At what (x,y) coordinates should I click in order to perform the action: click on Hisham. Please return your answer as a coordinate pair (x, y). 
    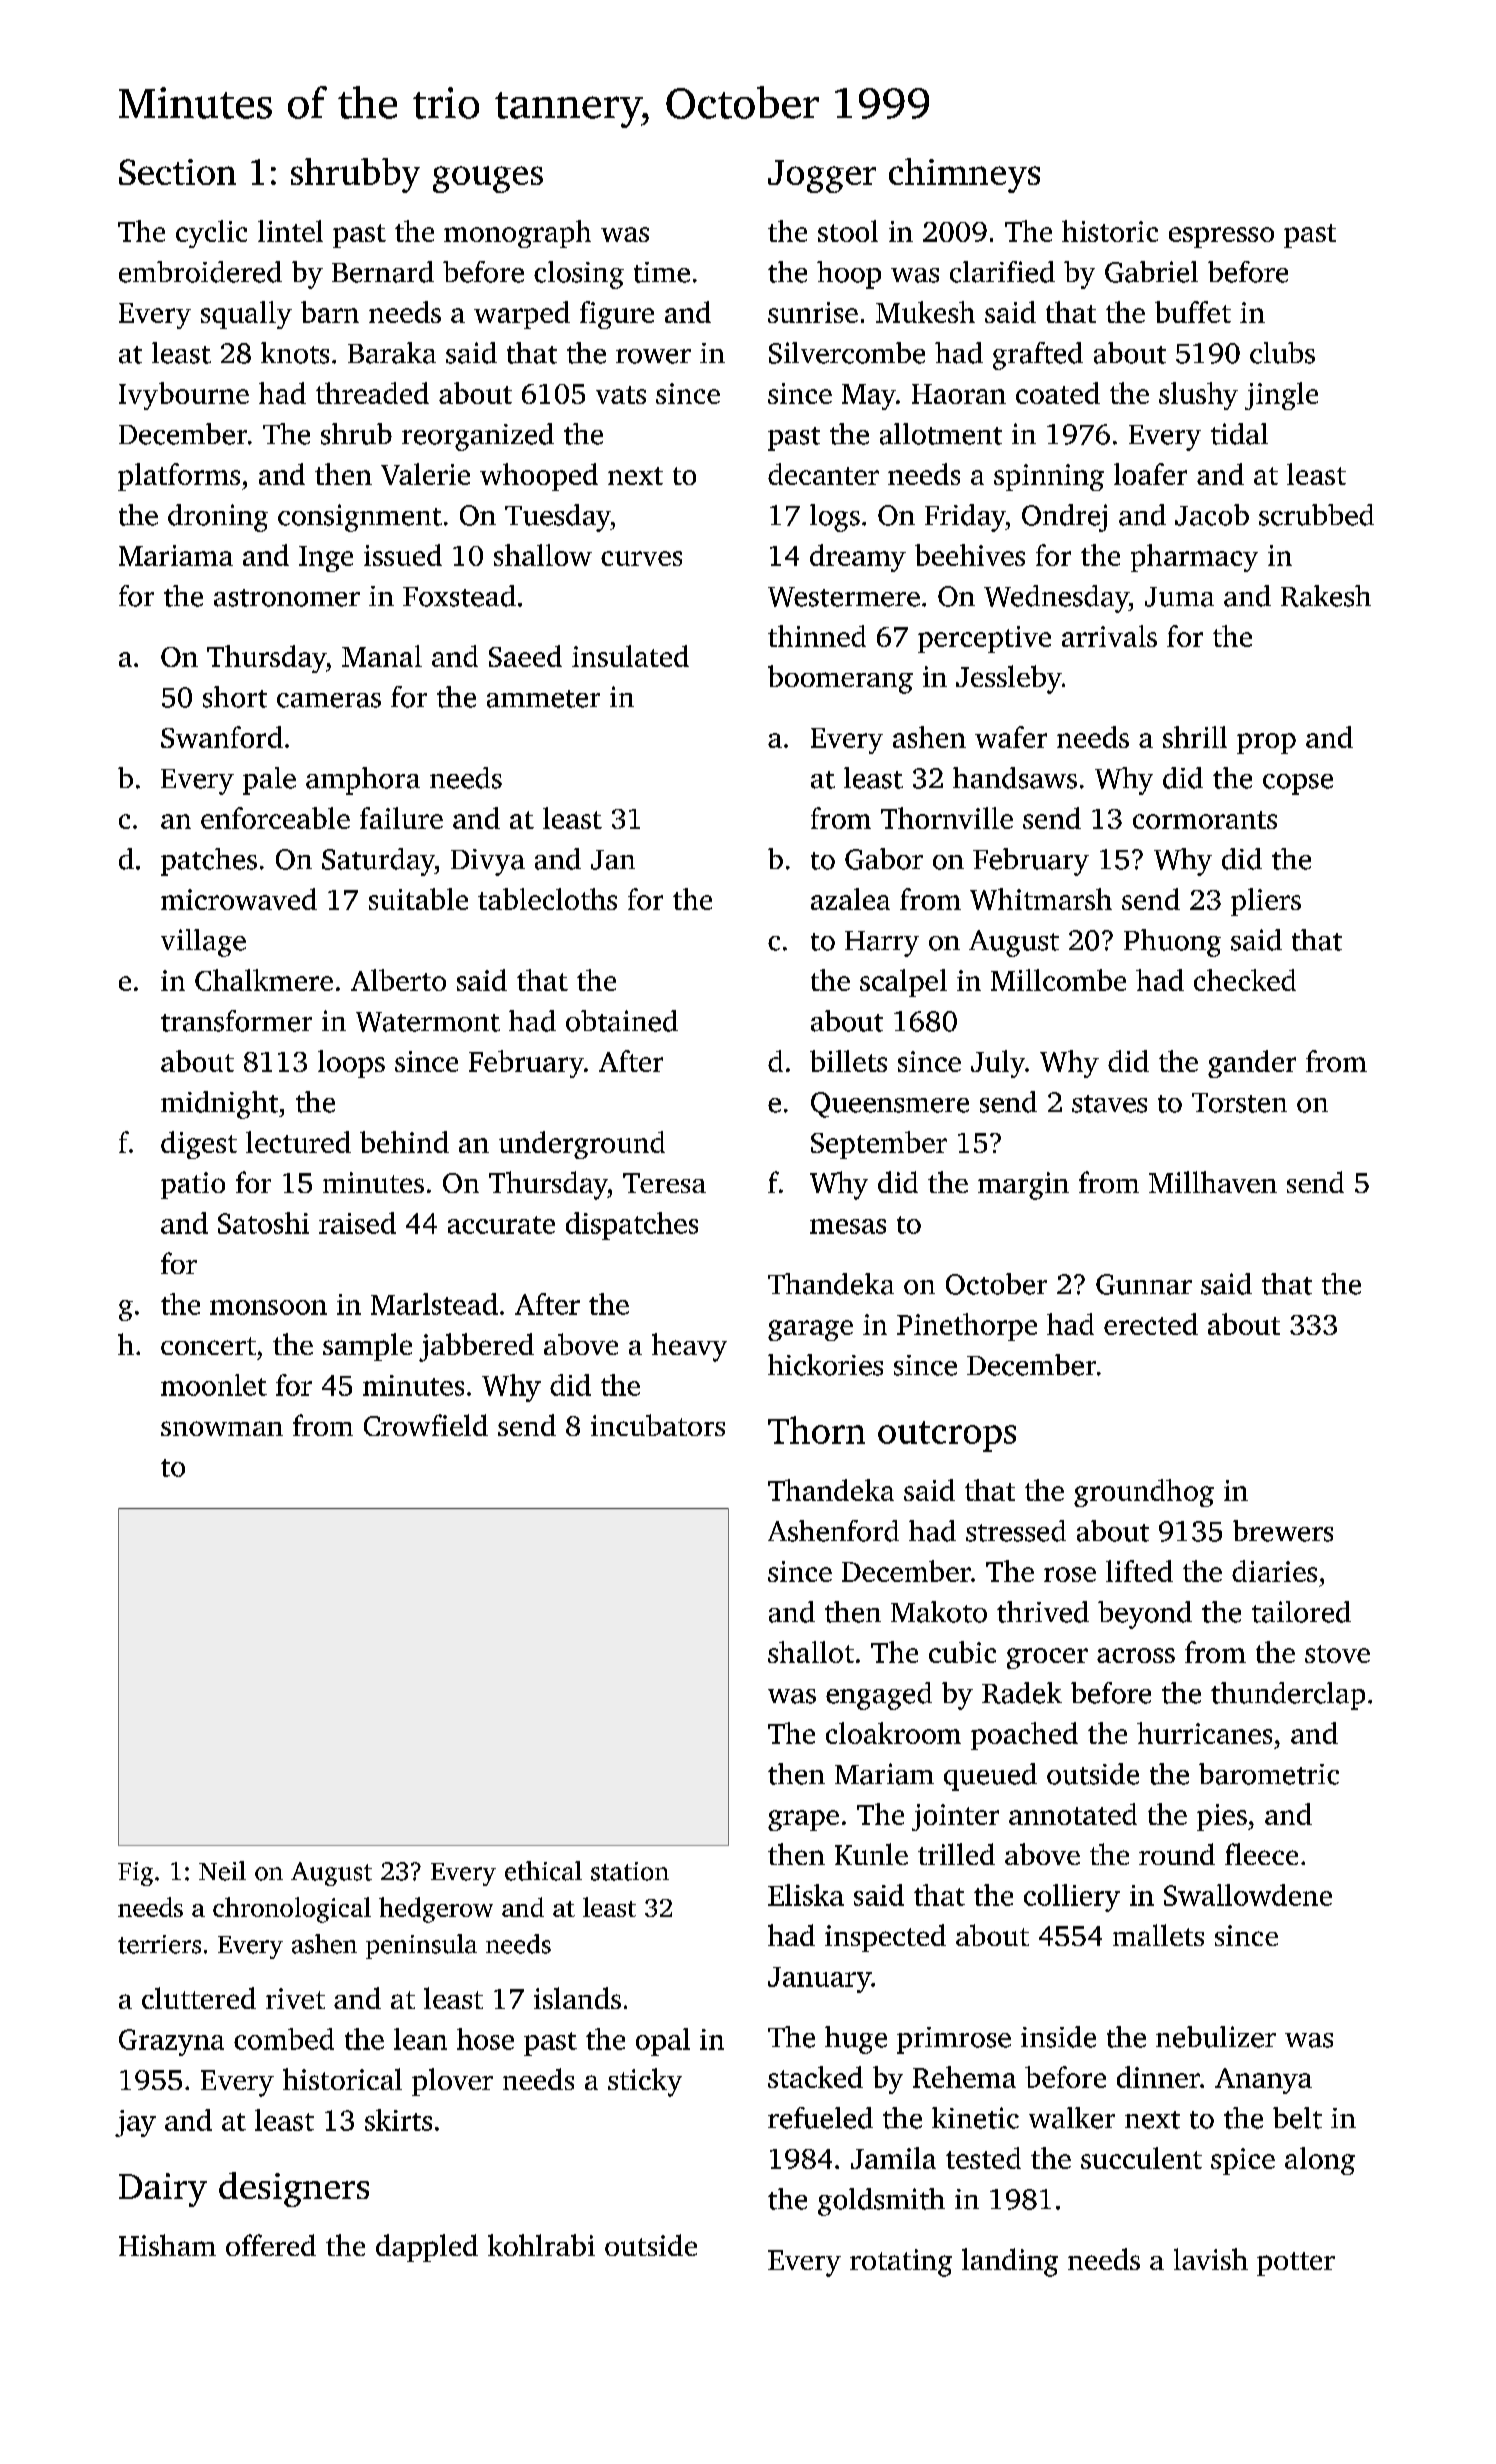
    Looking at the image, I should click on (167, 2245).
